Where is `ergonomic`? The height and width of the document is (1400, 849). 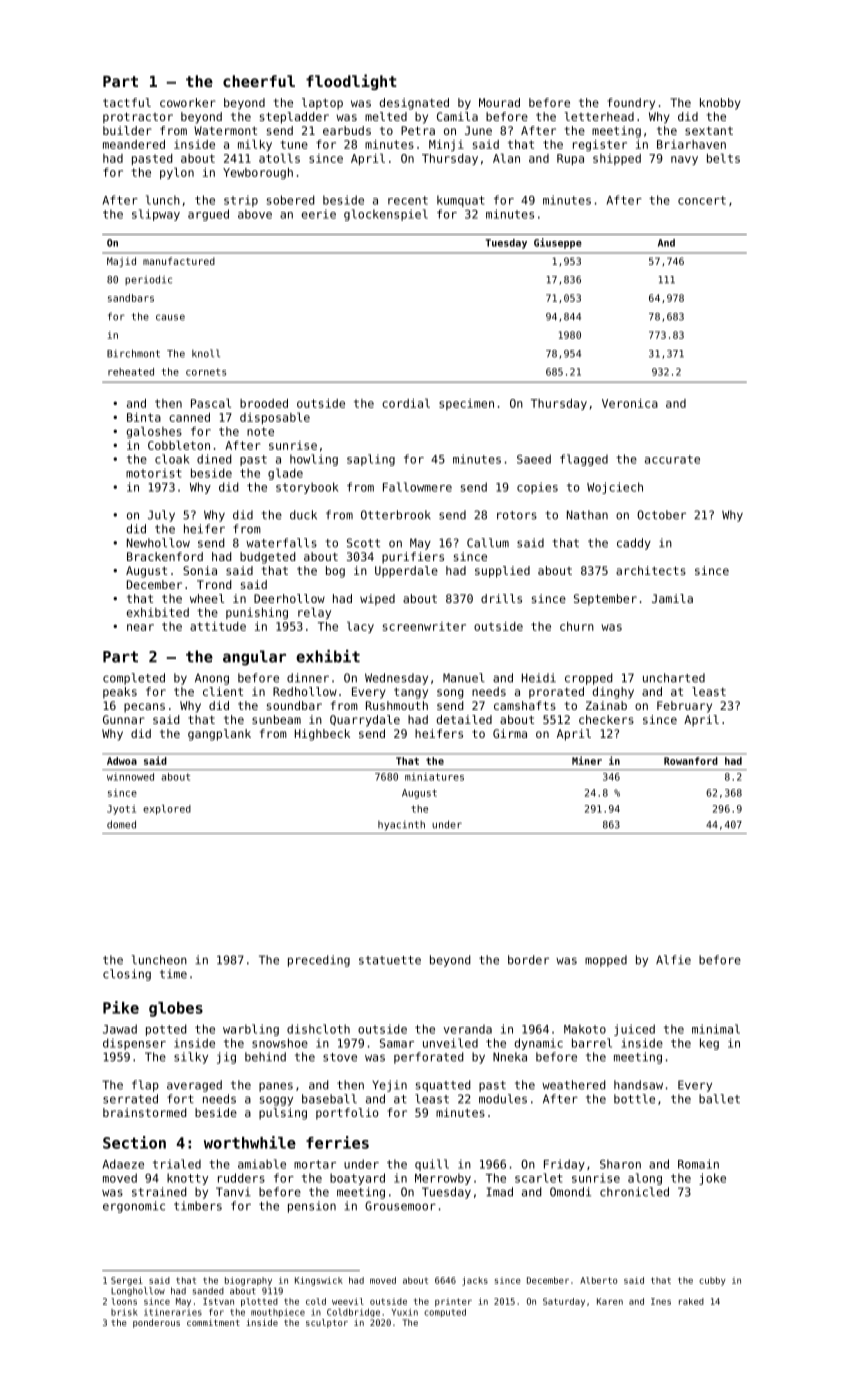 ergonomic is located at coordinates (134, 1207).
